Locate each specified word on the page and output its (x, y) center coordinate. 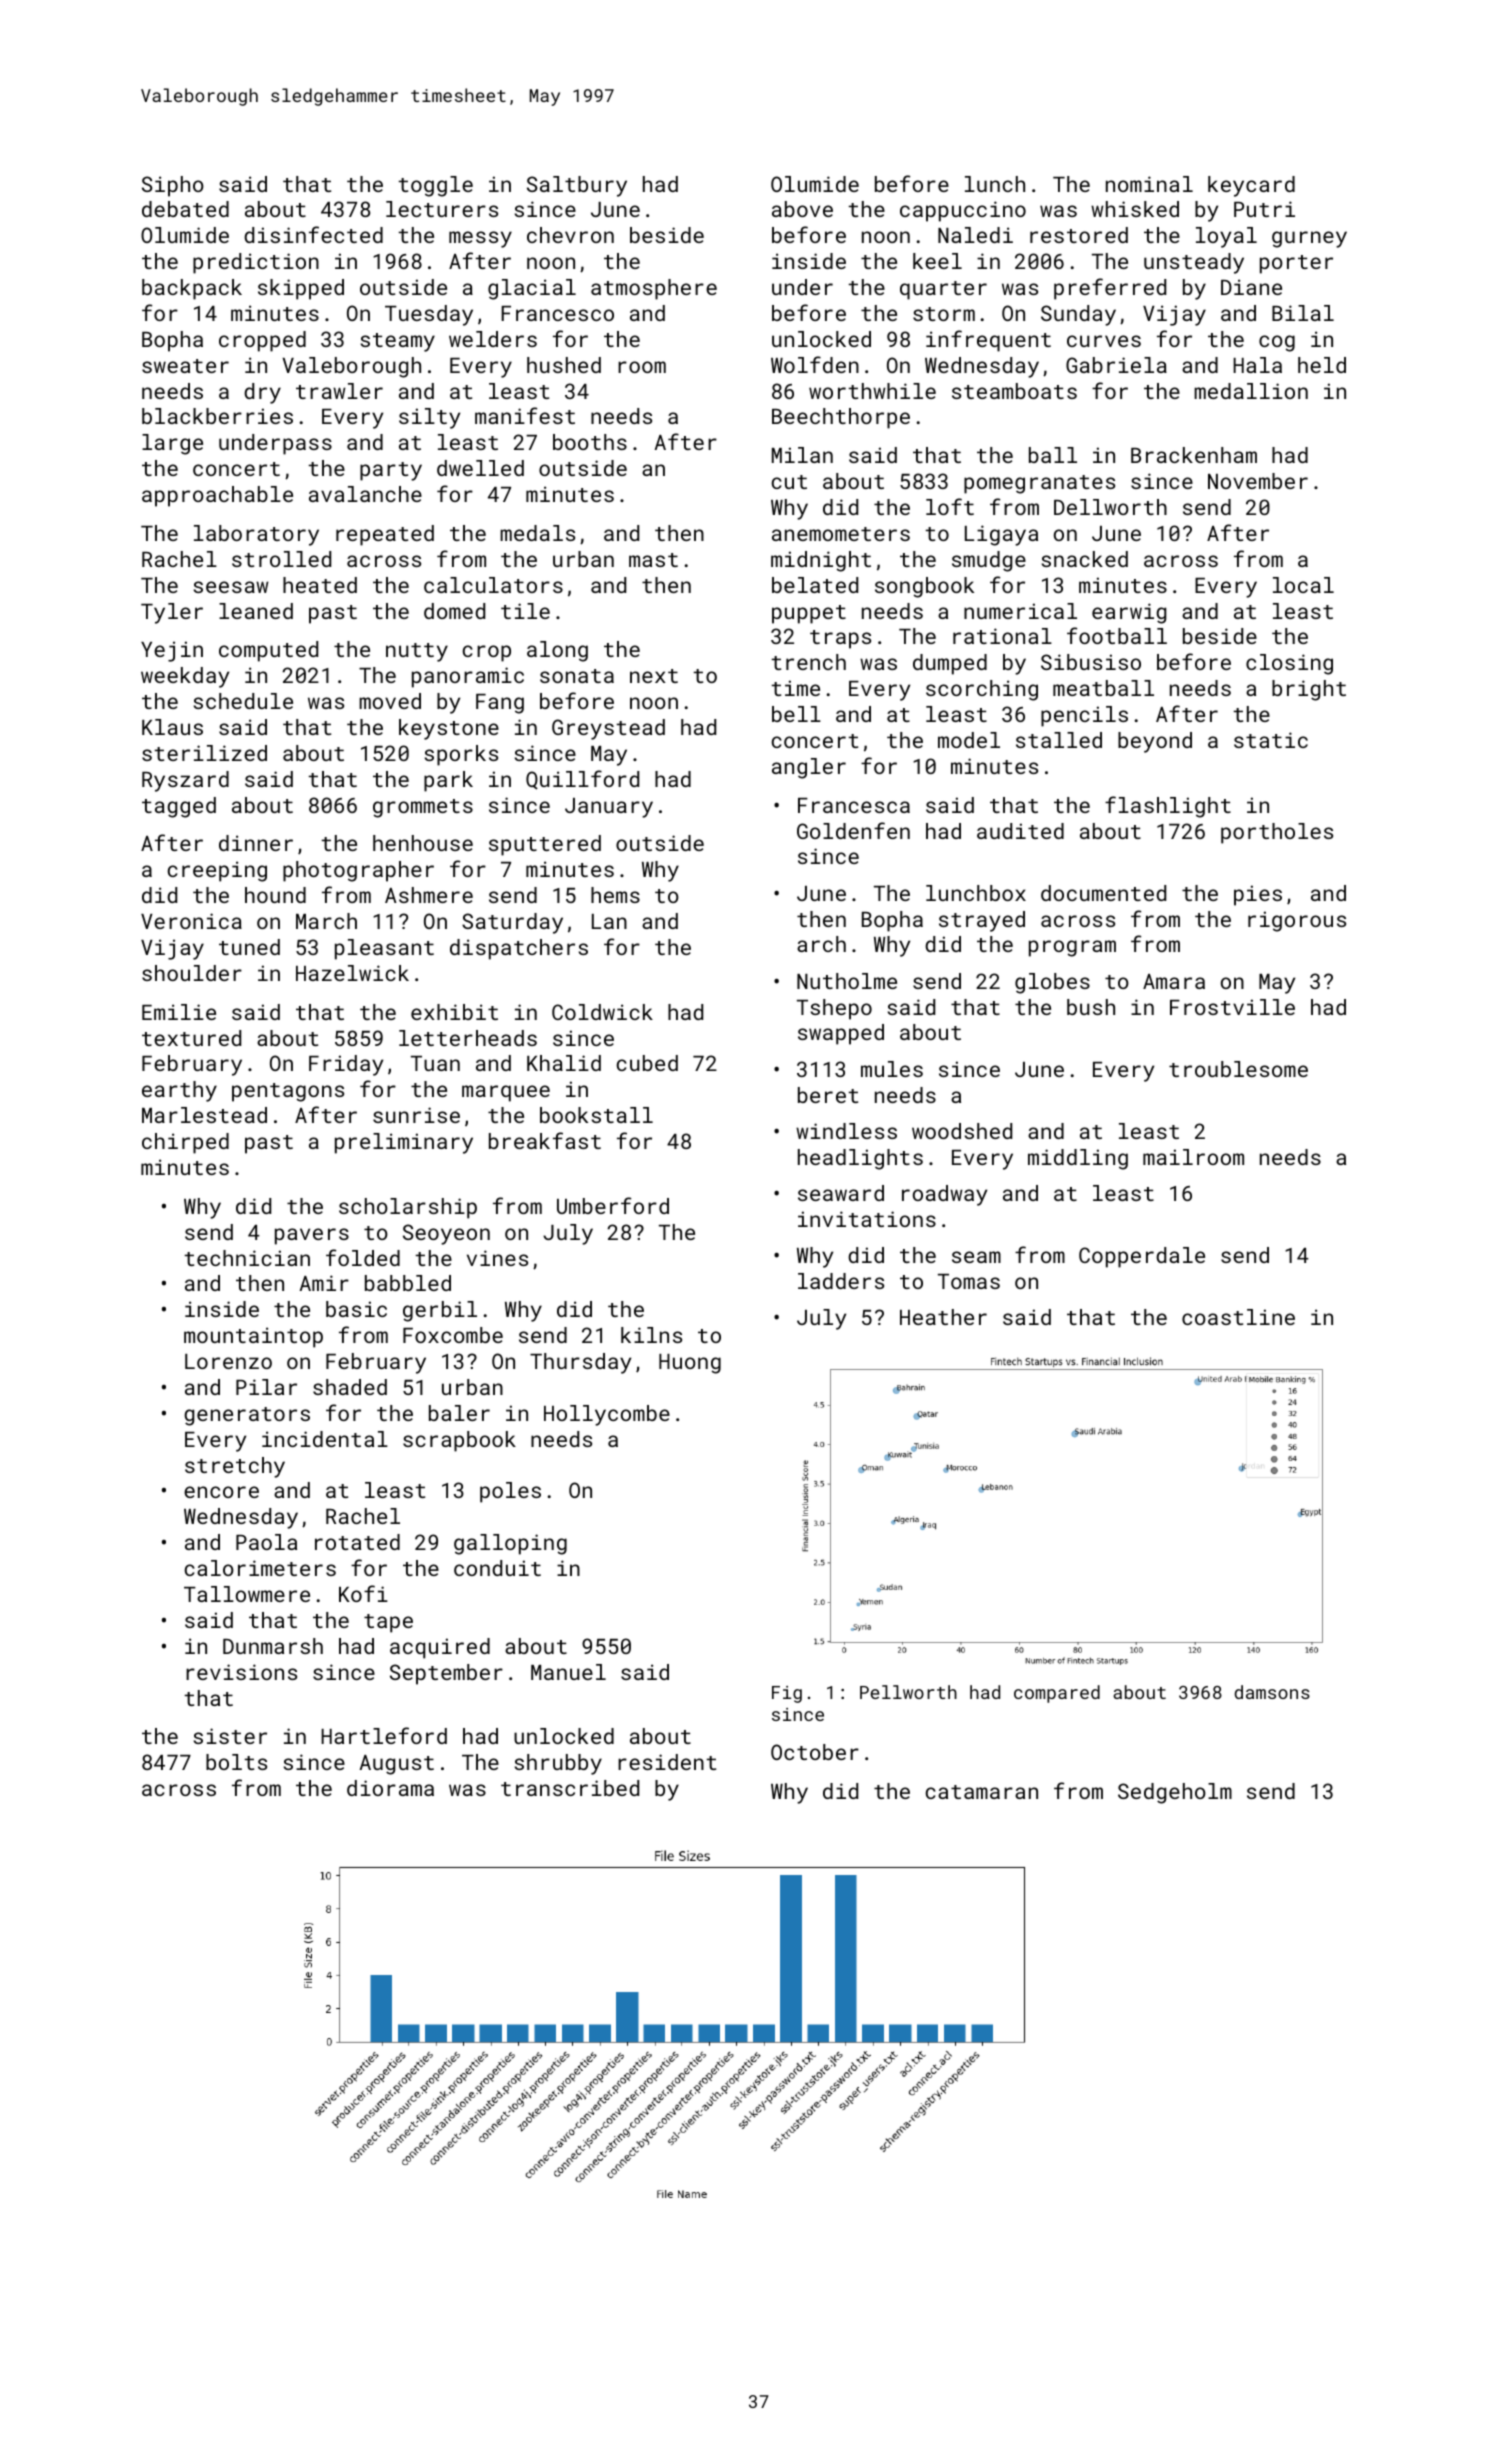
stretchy (235, 1467)
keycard (1251, 186)
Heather (943, 1317)
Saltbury (577, 186)
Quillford (582, 780)
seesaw (231, 587)
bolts (236, 1762)
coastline (1238, 1317)
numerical (1020, 611)
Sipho (173, 186)
